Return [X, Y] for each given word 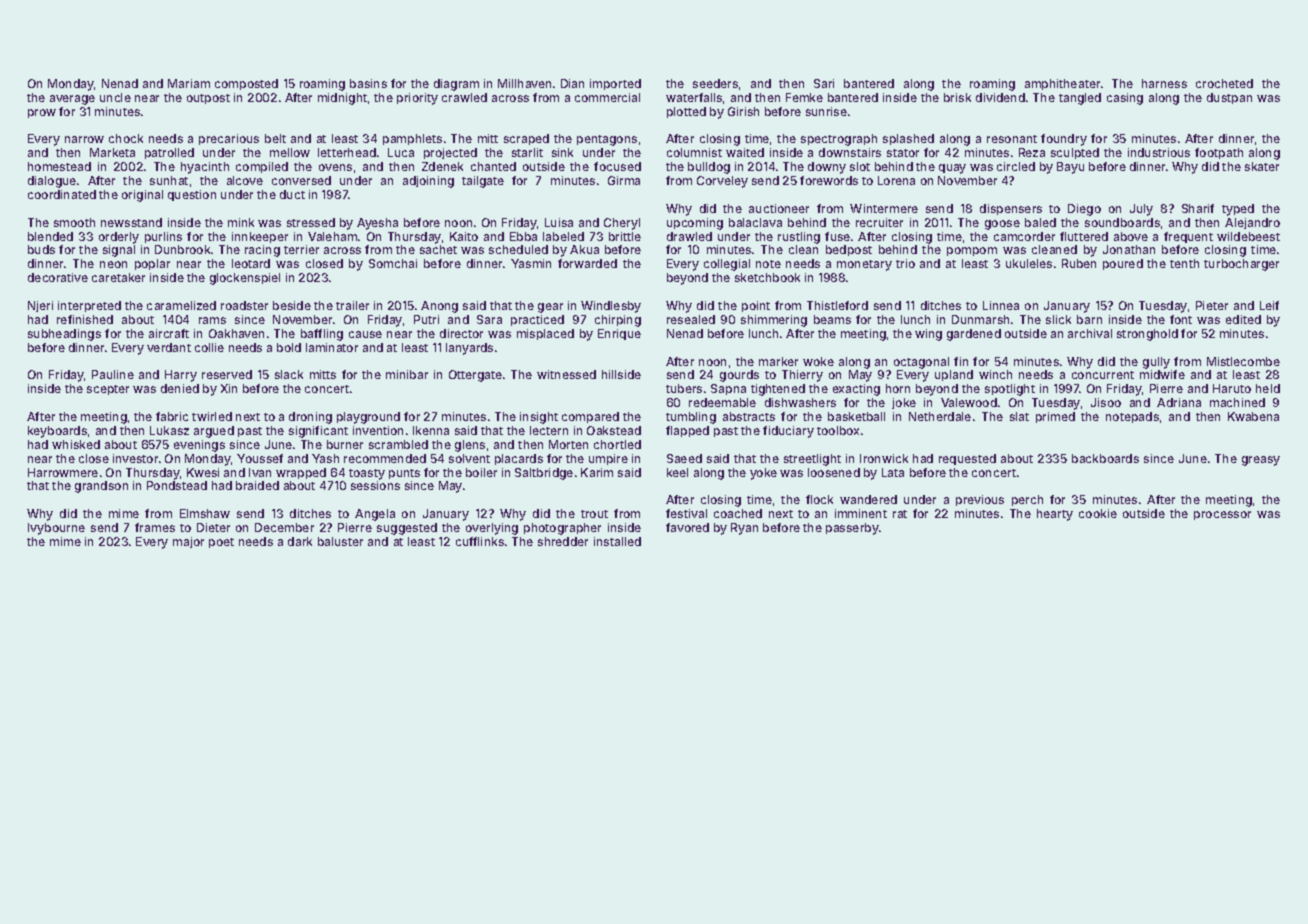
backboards [1105, 458]
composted [246, 84]
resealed [691, 319]
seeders [715, 83]
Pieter [1212, 305]
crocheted [1224, 83]
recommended [385, 458]
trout [594, 514]
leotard [251, 263]
